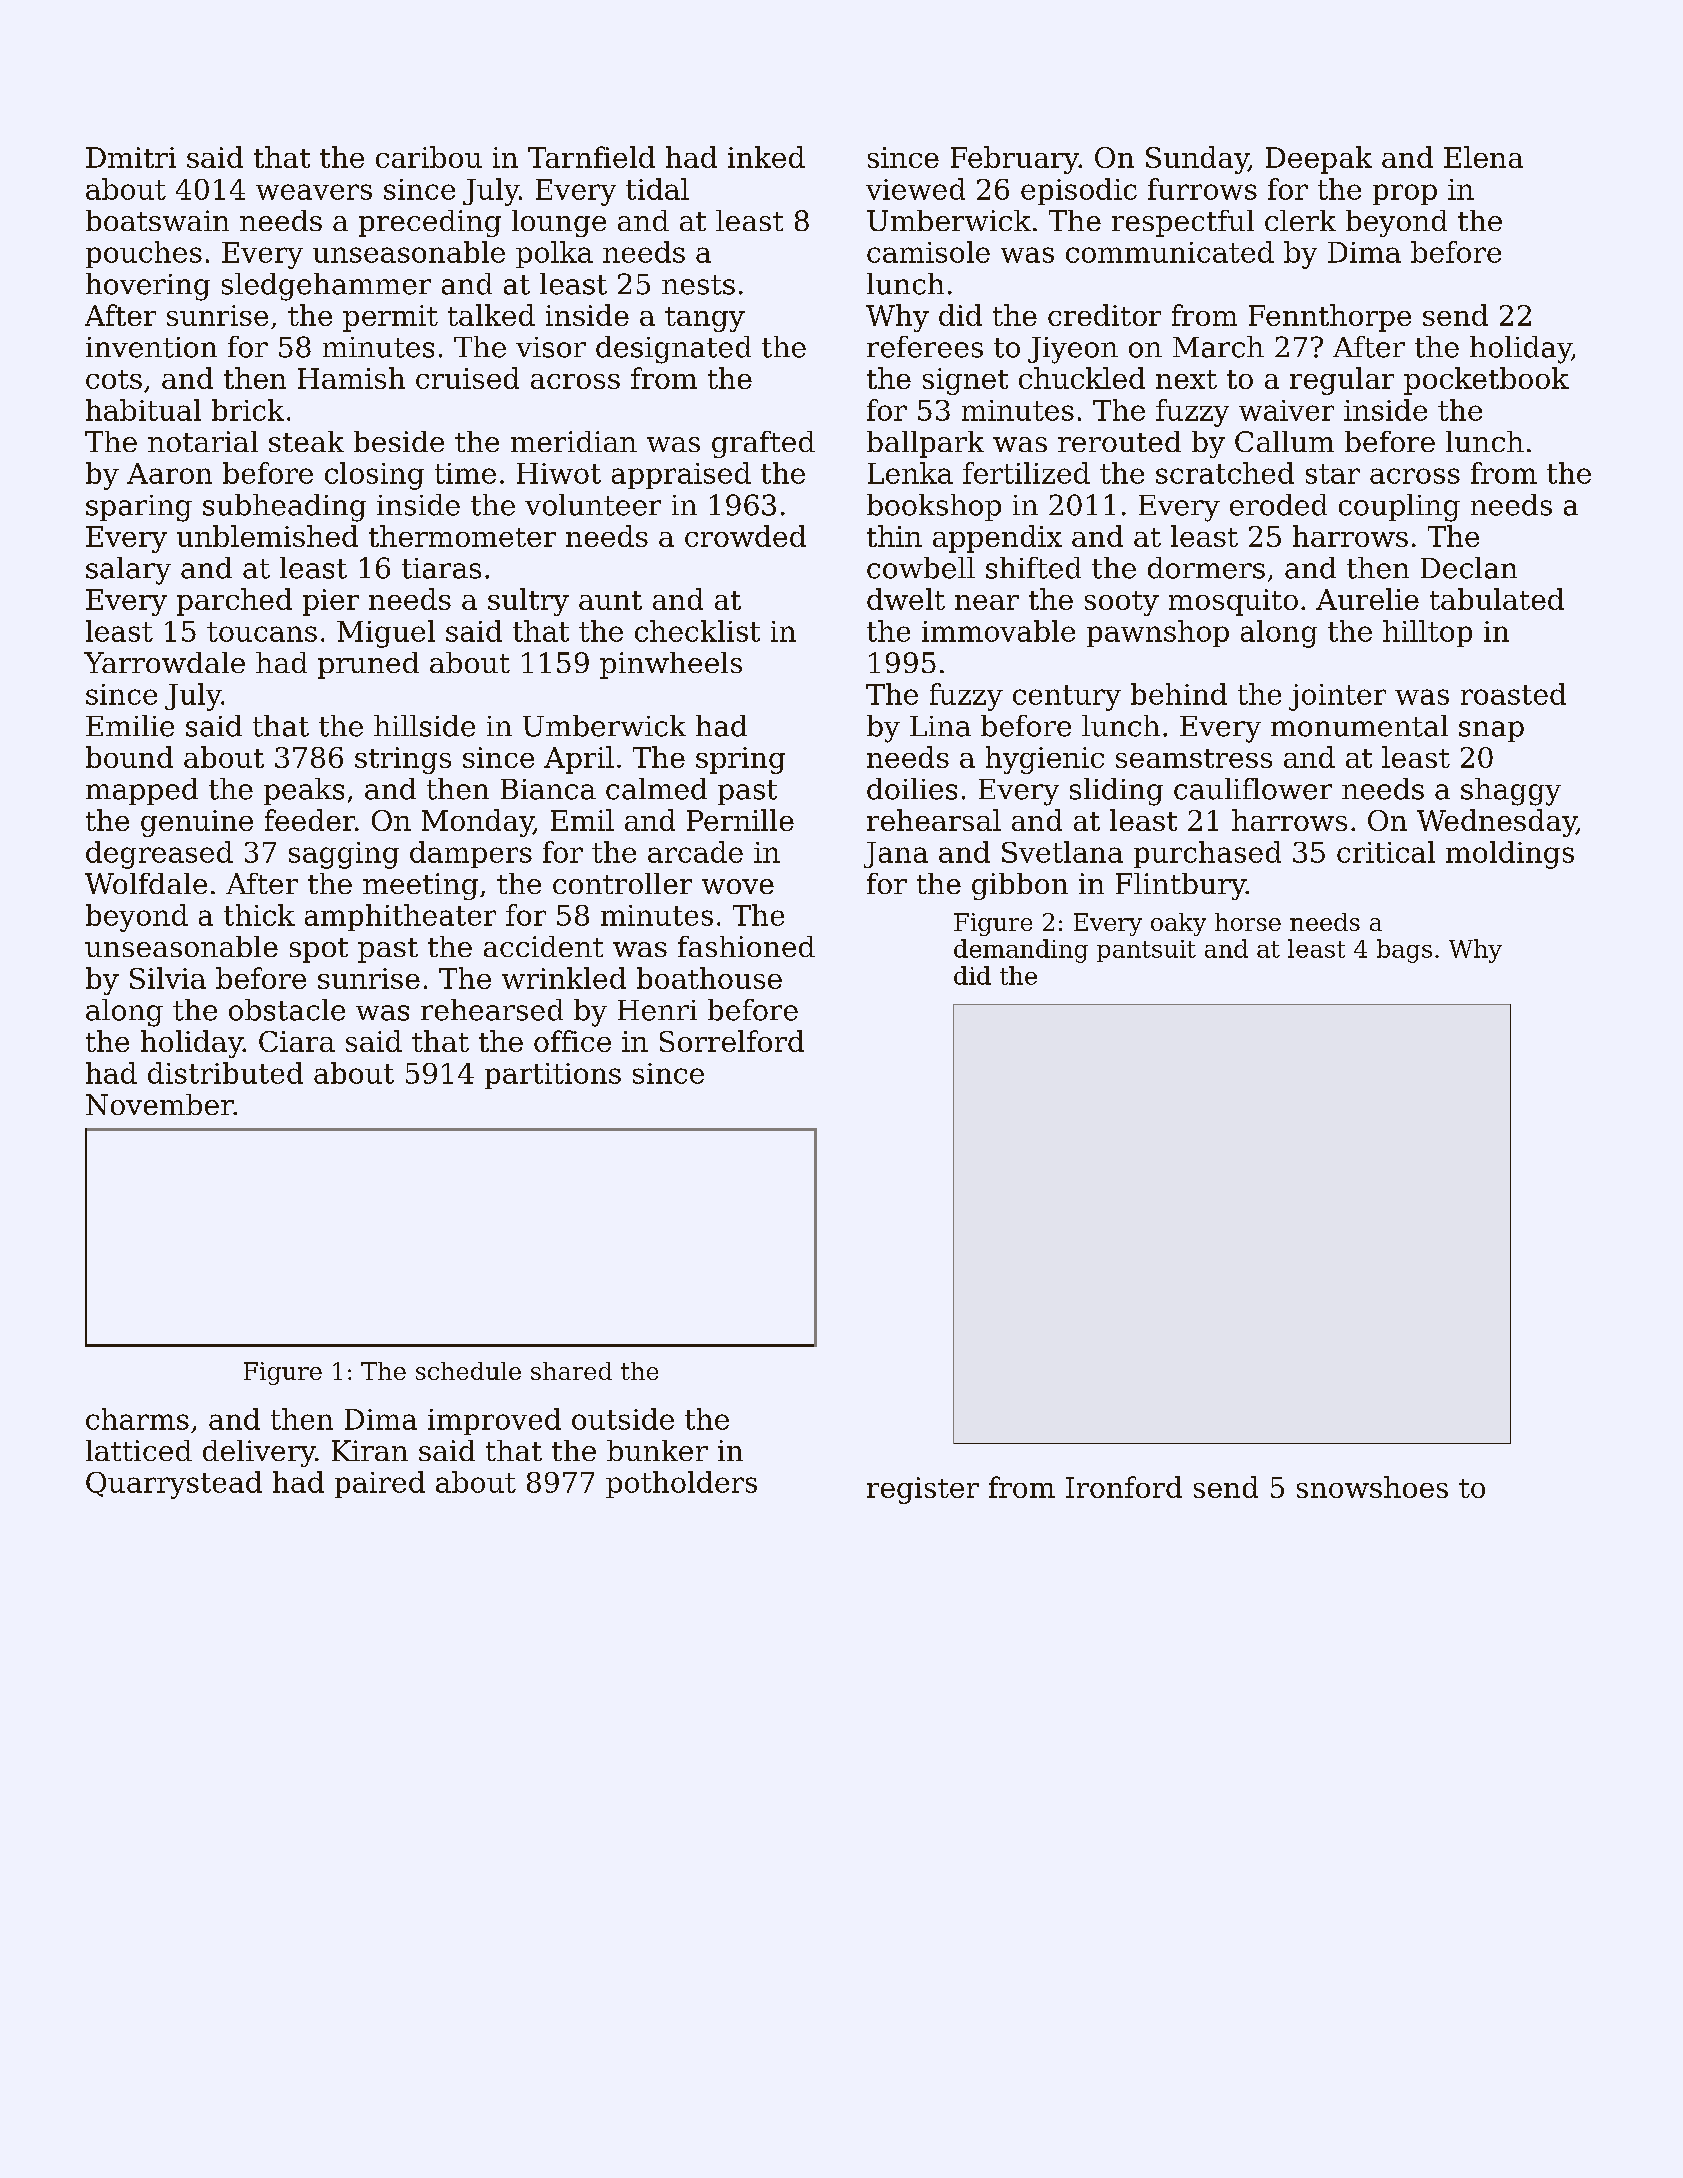  Describe the element at coordinates (896, 855) in the image. I see `Jana` at that location.
